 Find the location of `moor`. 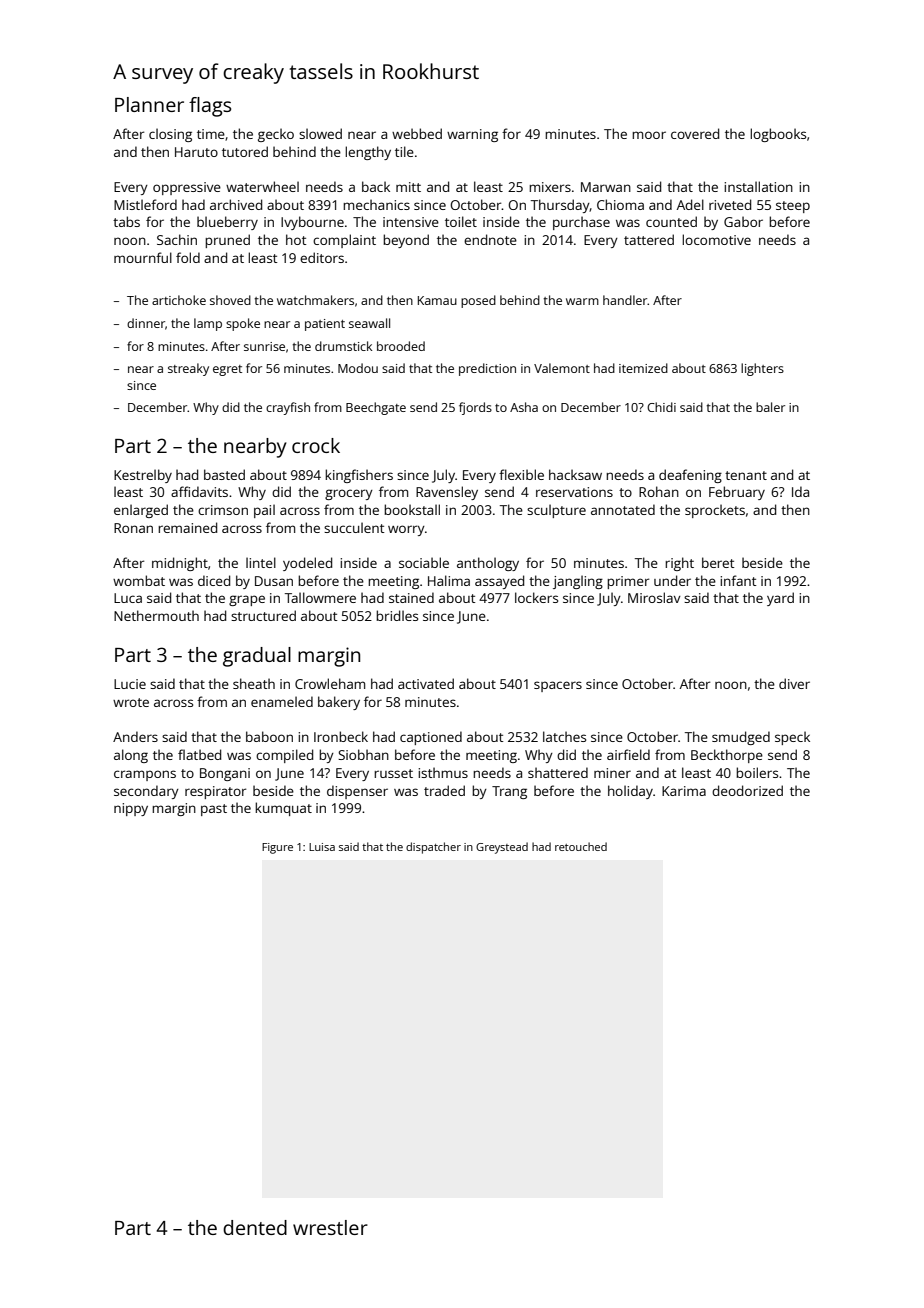

moor is located at coordinates (649, 135).
